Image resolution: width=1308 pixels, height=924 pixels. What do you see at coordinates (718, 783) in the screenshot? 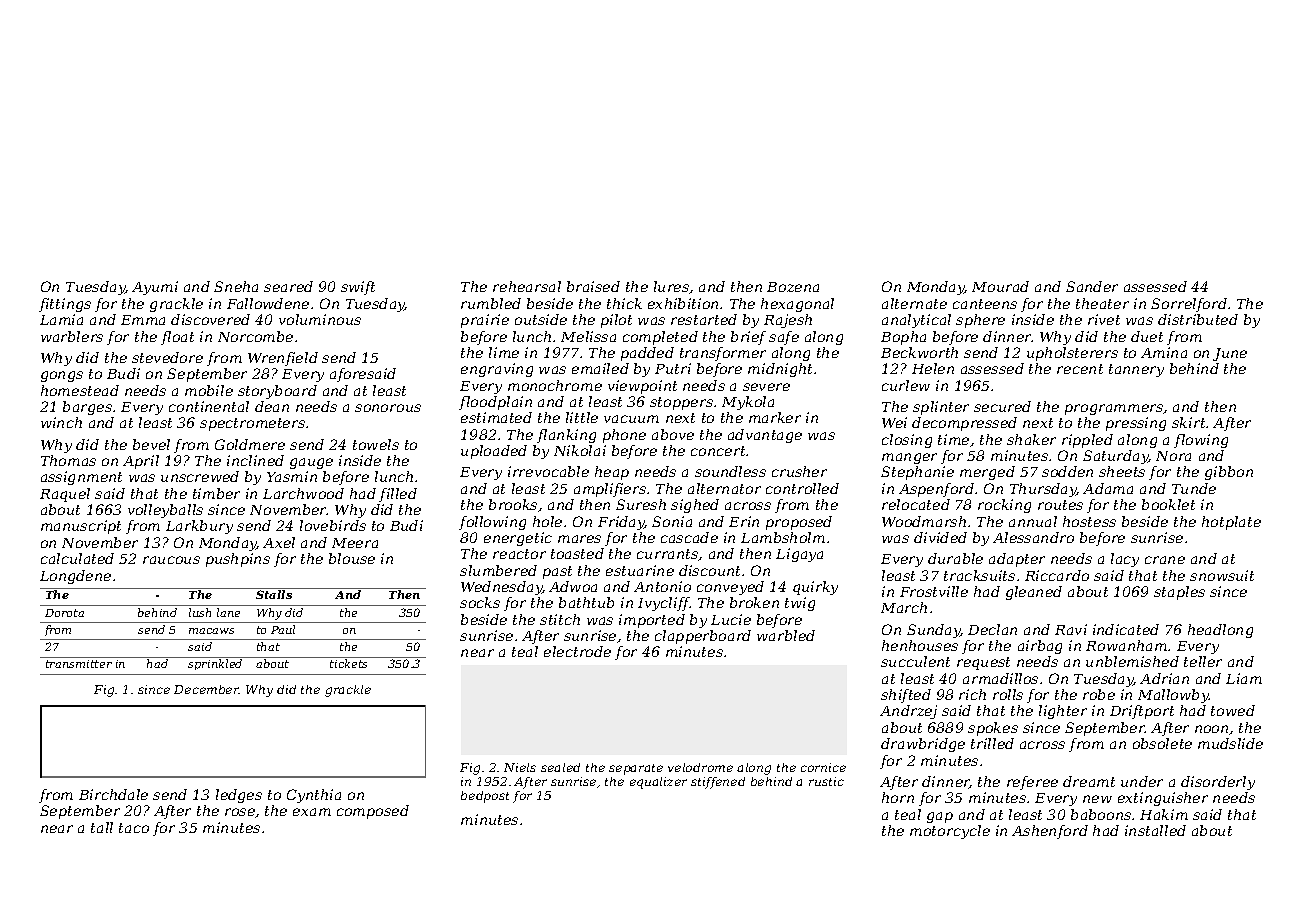
I see `stiffened` at bounding box center [718, 783].
